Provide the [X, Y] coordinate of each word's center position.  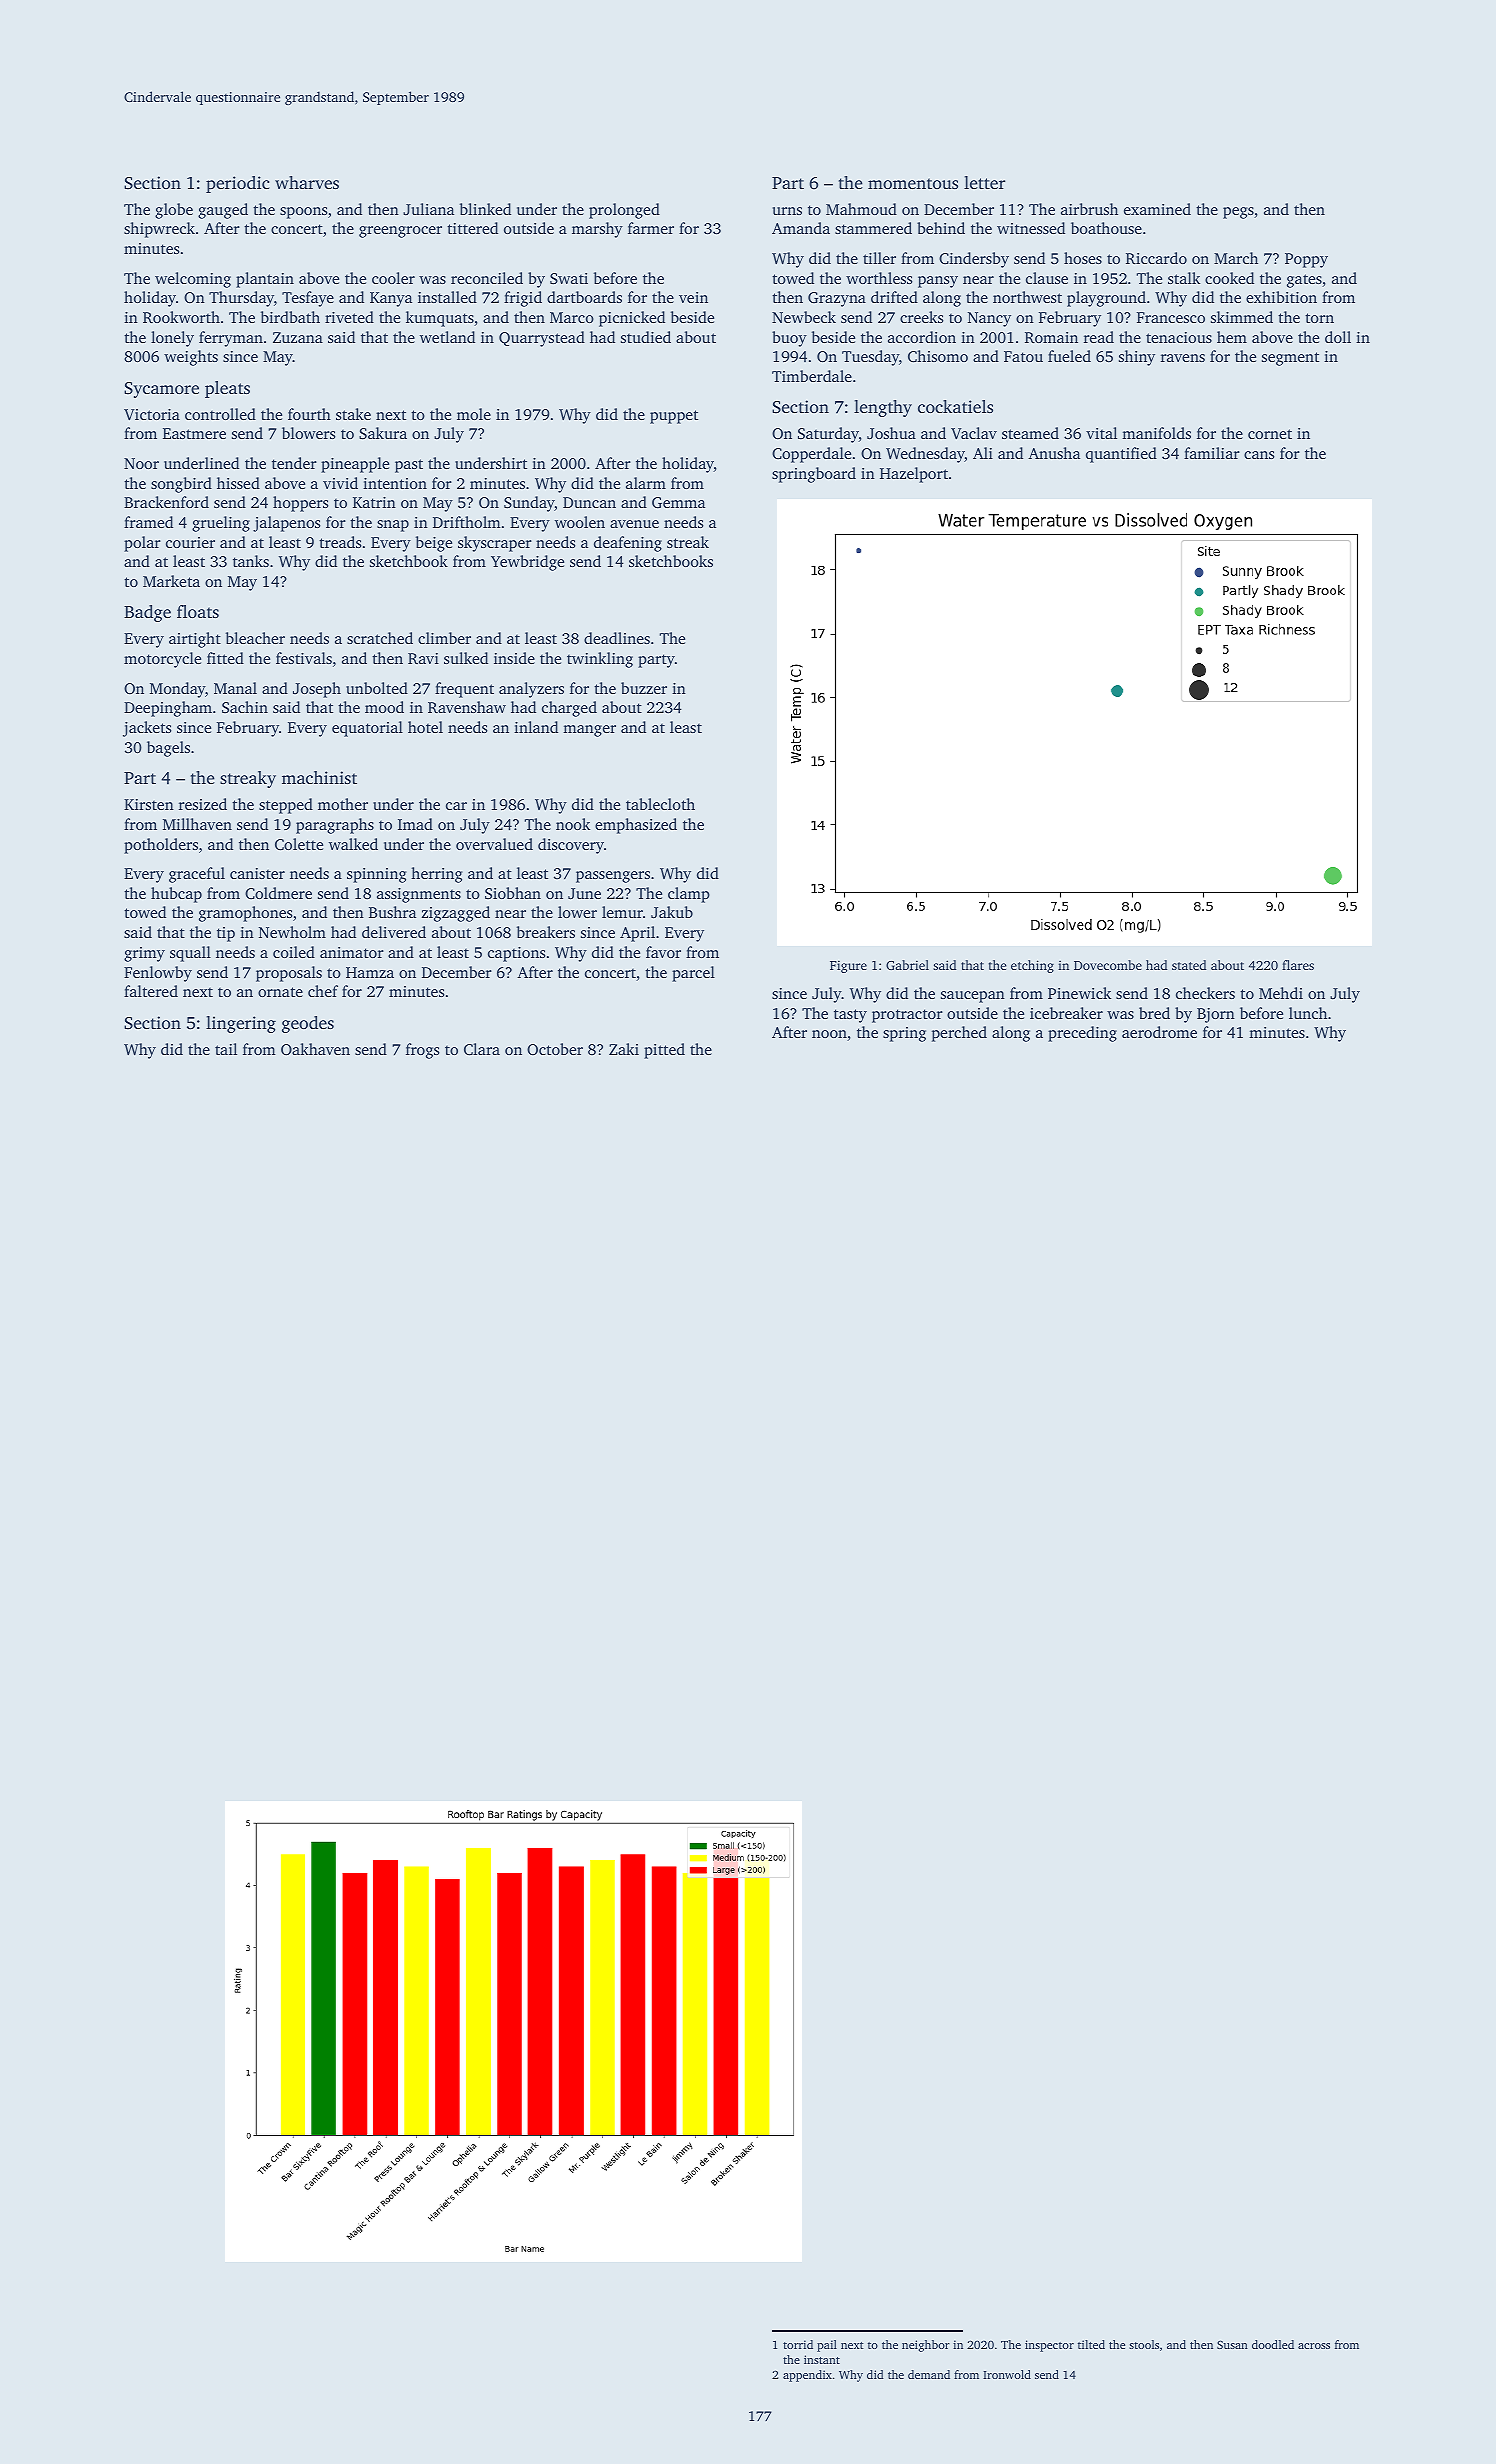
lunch [1308, 1013]
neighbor [926, 2346]
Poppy [1306, 260]
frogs [422, 1051]
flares [1298, 965]
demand [929, 2374]
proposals [289, 974]
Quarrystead [542, 339]
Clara [482, 1049]
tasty [850, 1016]
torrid [798, 2344]
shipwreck [159, 230]
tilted [1091, 2344]
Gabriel [907, 965]
